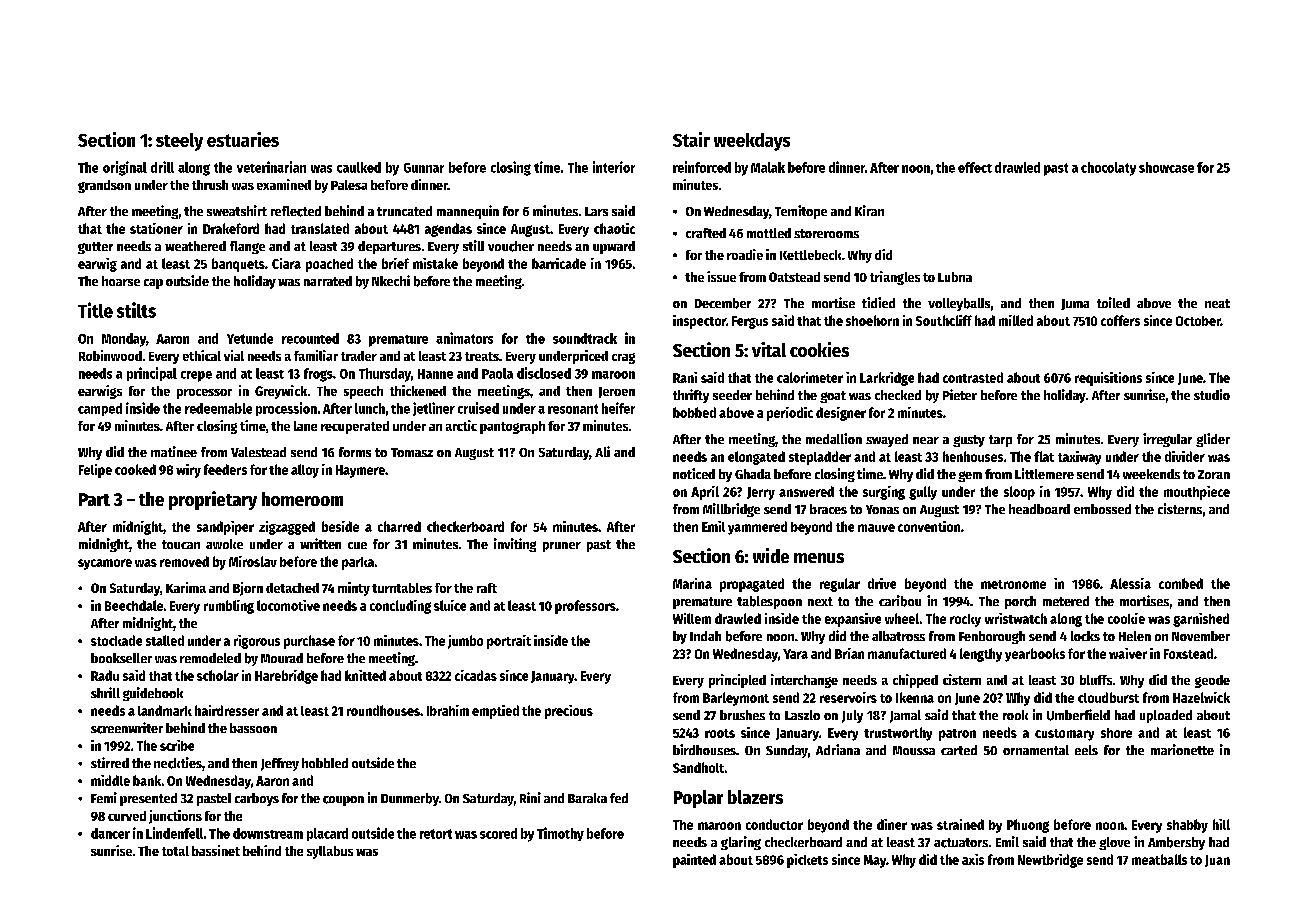 Image resolution: width=1308 pixels, height=924 pixels. What do you see at coordinates (1201, 697) in the document?
I see `Hazelwick` at bounding box center [1201, 697].
